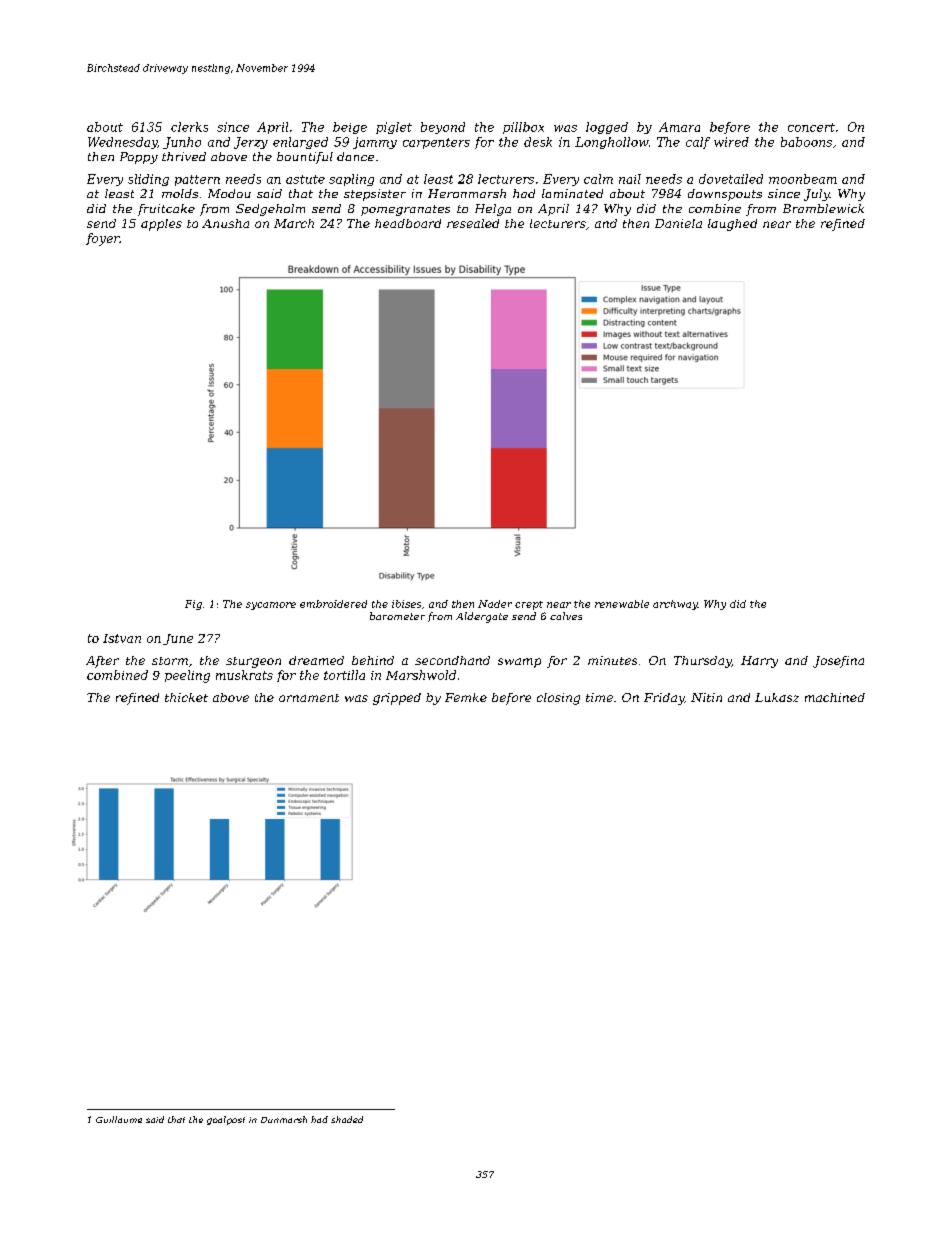 The image size is (952, 1233). I want to click on time, so click(599, 697).
